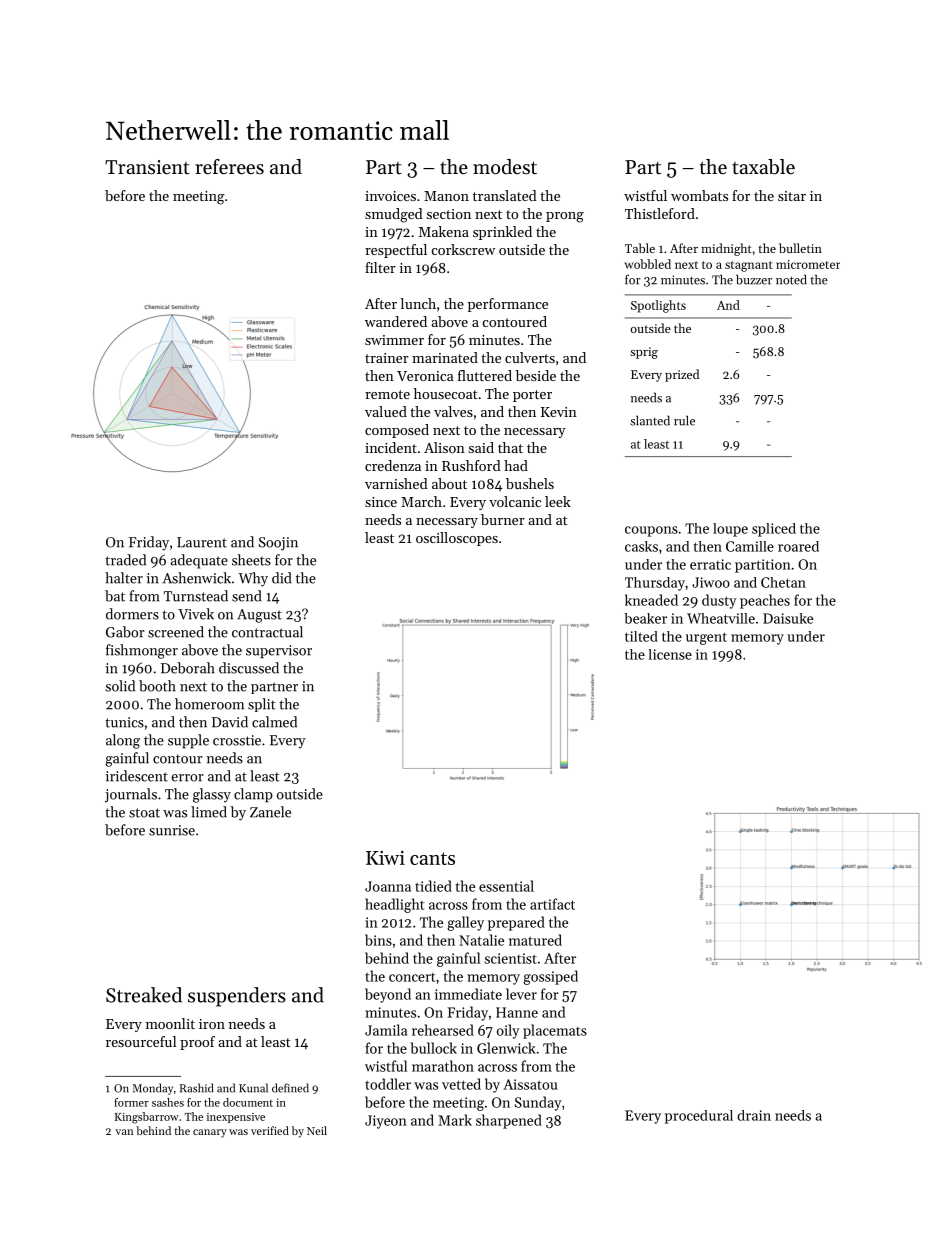 The height and width of the screenshot is (1233, 952). What do you see at coordinates (147, 167) in the screenshot?
I see `Transient` at bounding box center [147, 167].
